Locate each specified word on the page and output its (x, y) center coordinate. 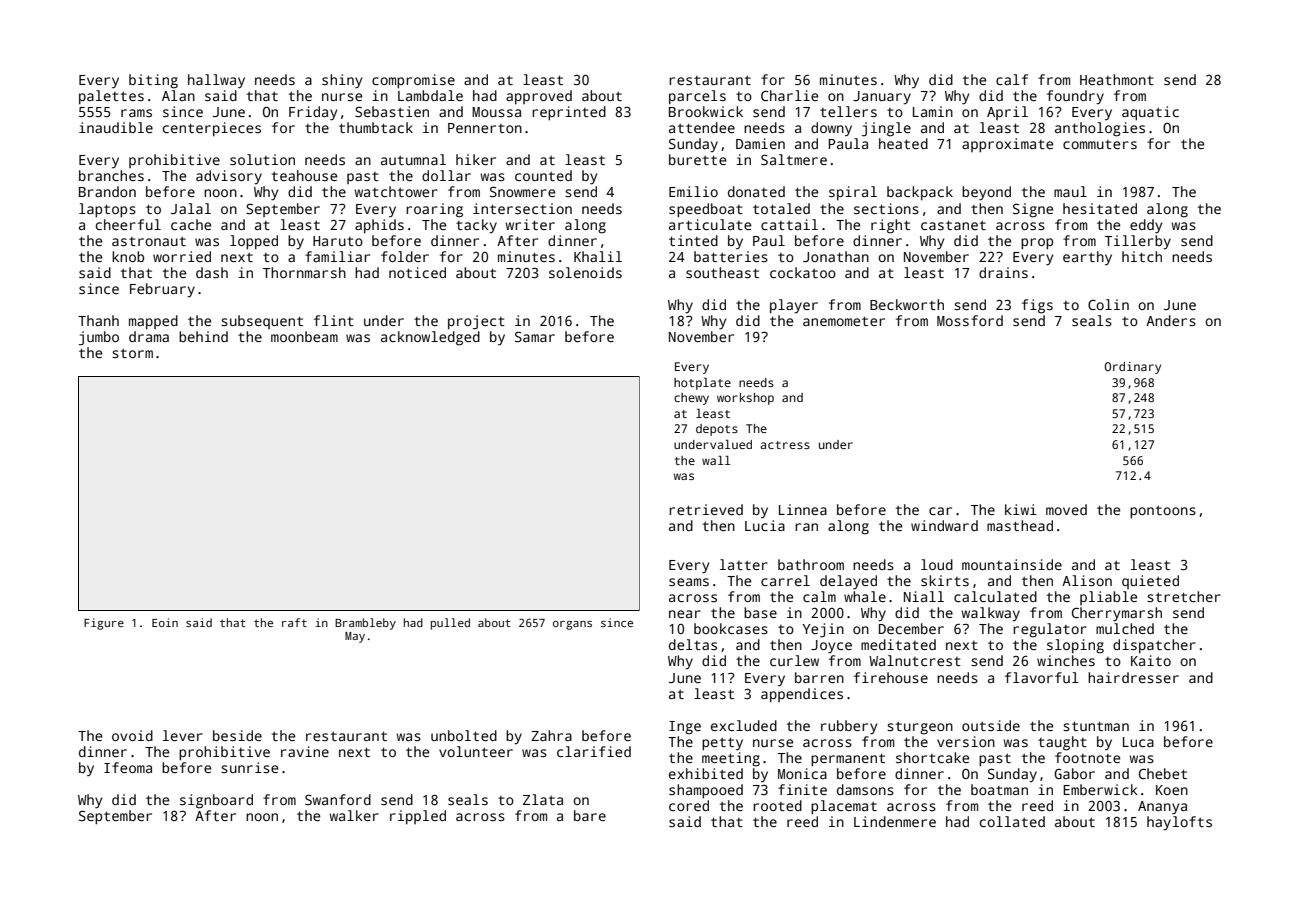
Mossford (970, 320)
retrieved (706, 509)
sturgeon (920, 728)
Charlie (789, 95)
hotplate (702, 384)
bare (590, 815)
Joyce (831, 647)
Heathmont (1117, 79)
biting (153, 81)
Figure (104, 624)
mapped (153, 322)
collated (1012, 821)
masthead (1020, 525)
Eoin (165, 622)
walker (354, 815)
